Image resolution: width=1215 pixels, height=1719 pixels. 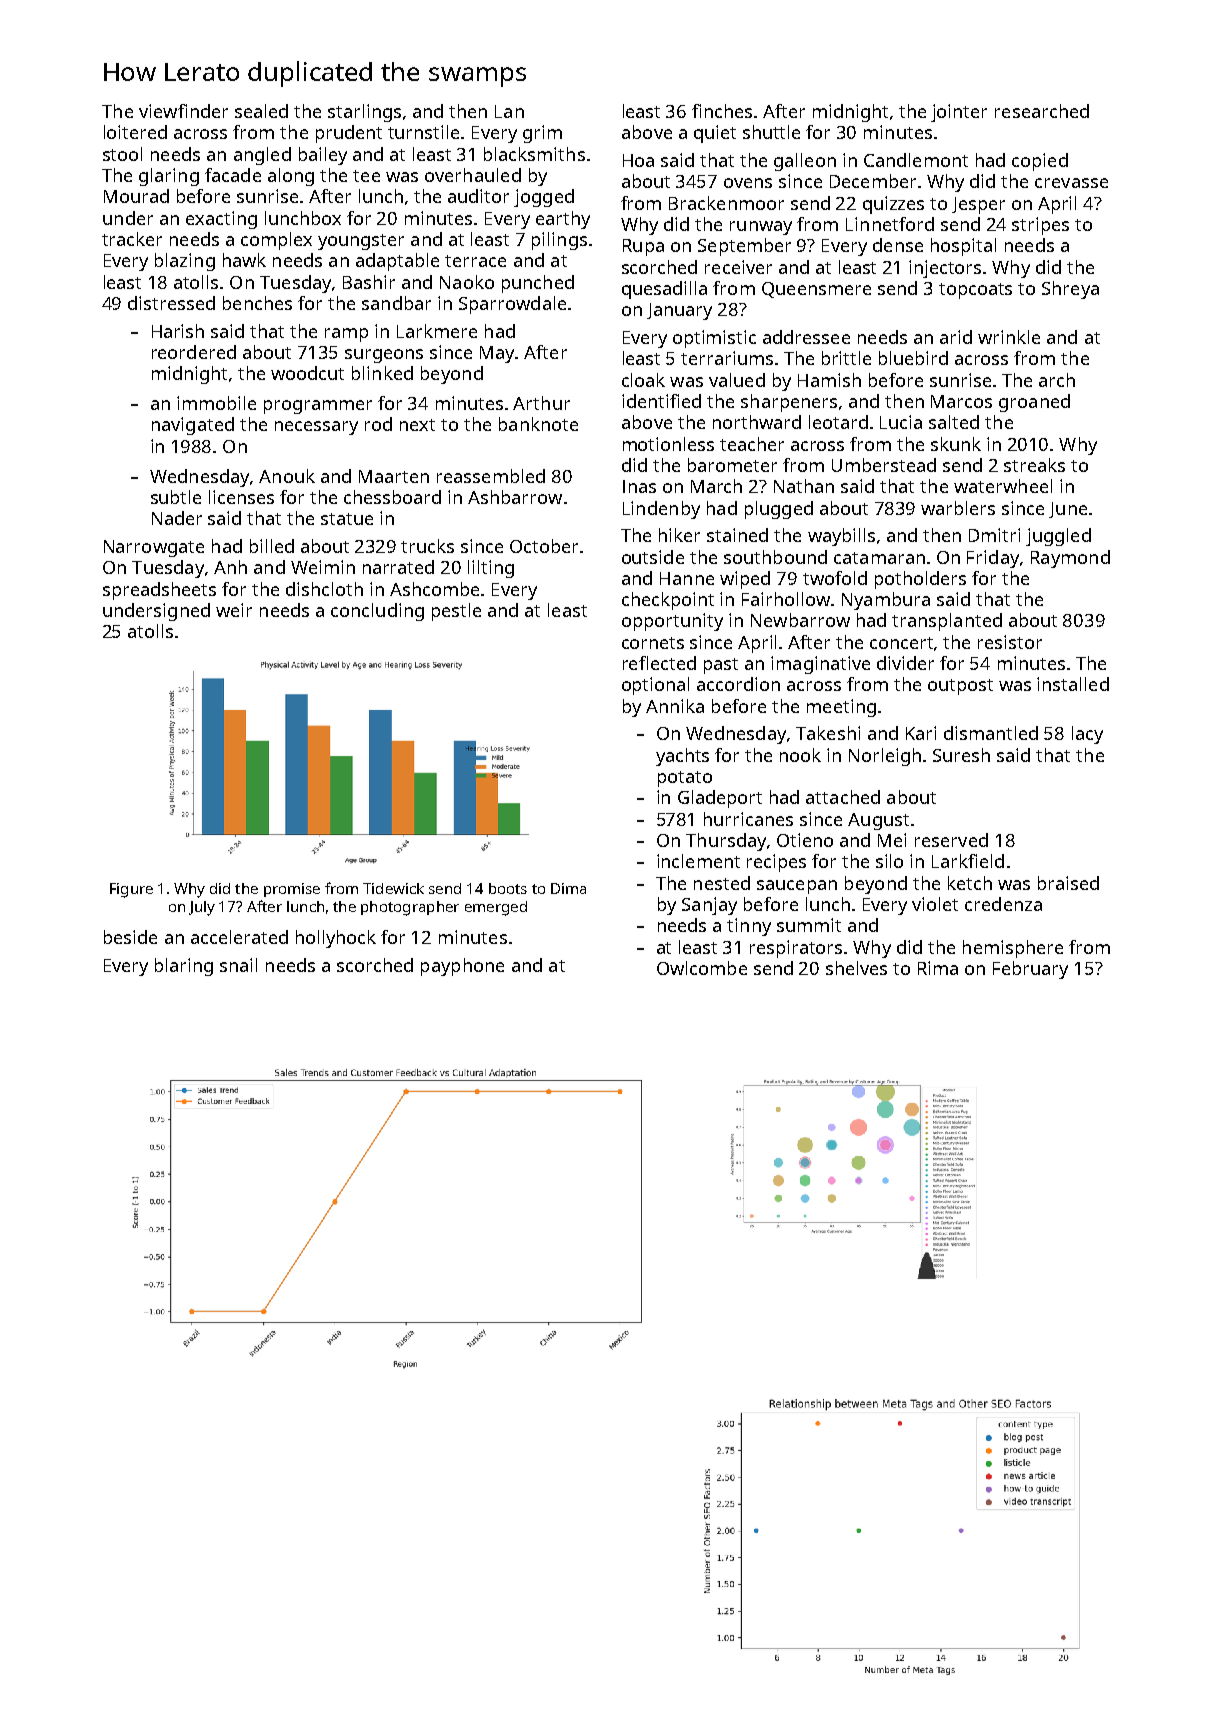 I want to click on banknote, so click(x=538, y=424).
